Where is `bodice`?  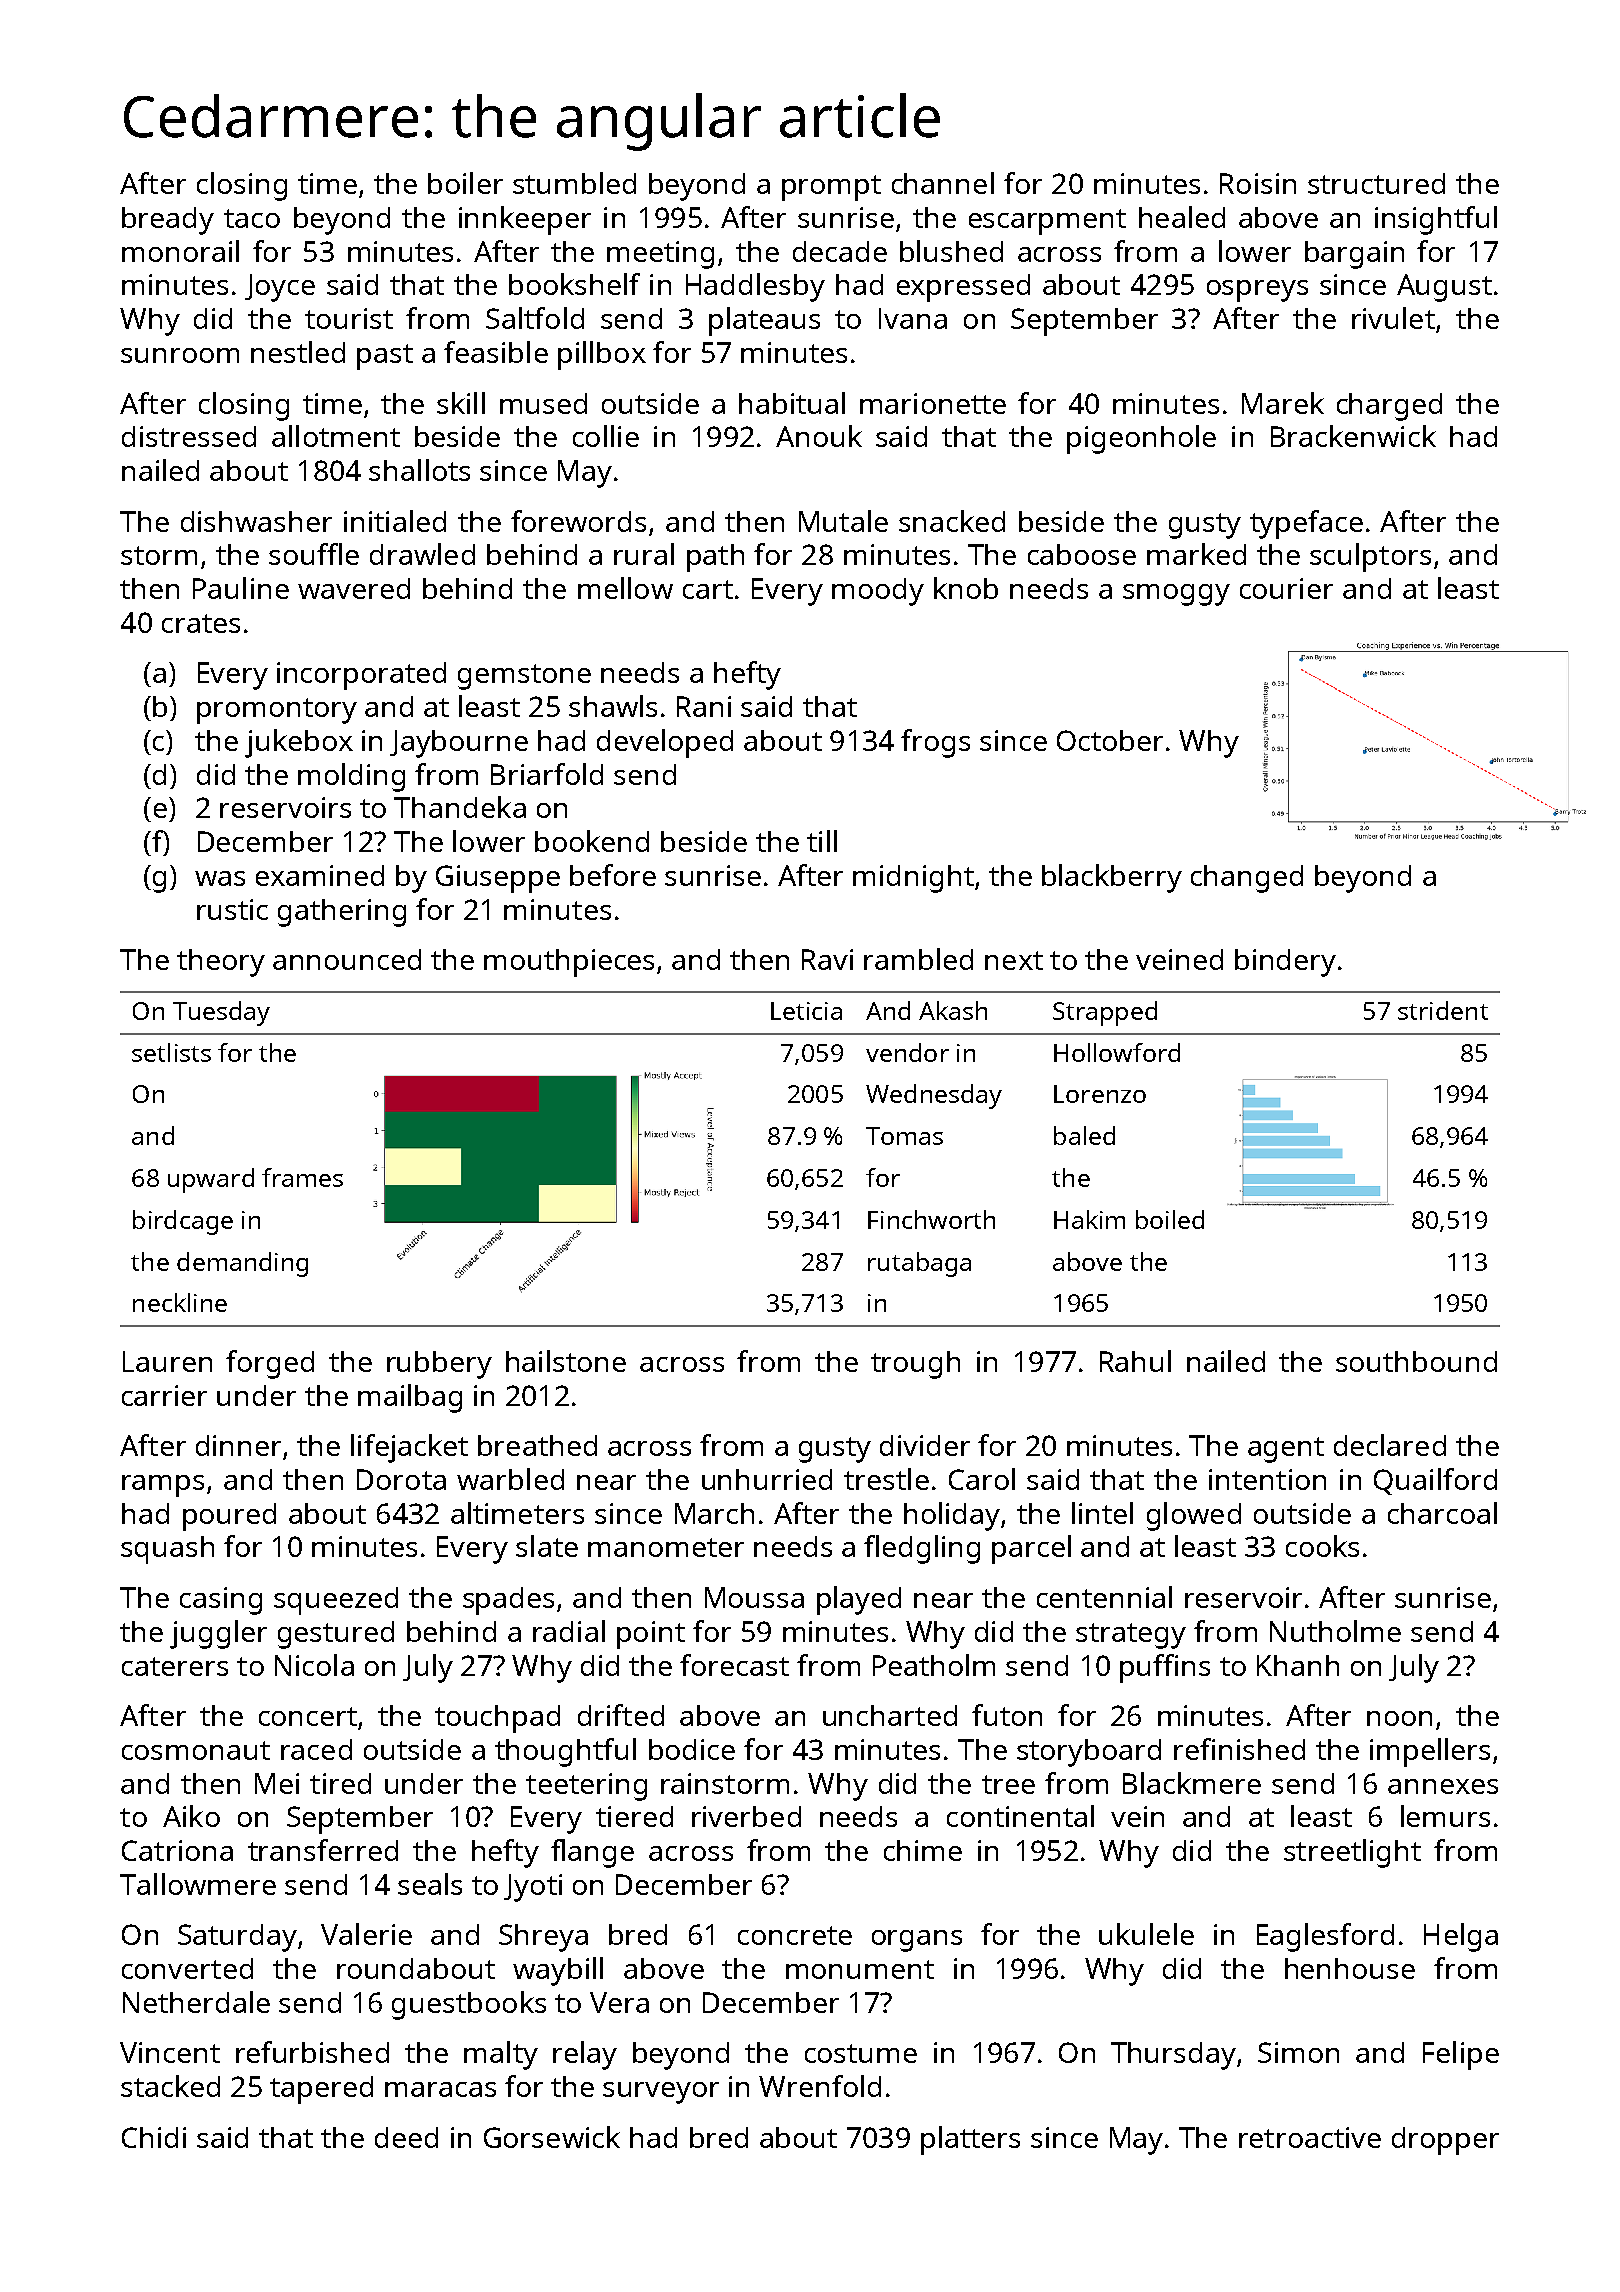 bodice is located at coordinates (692, 1749).
